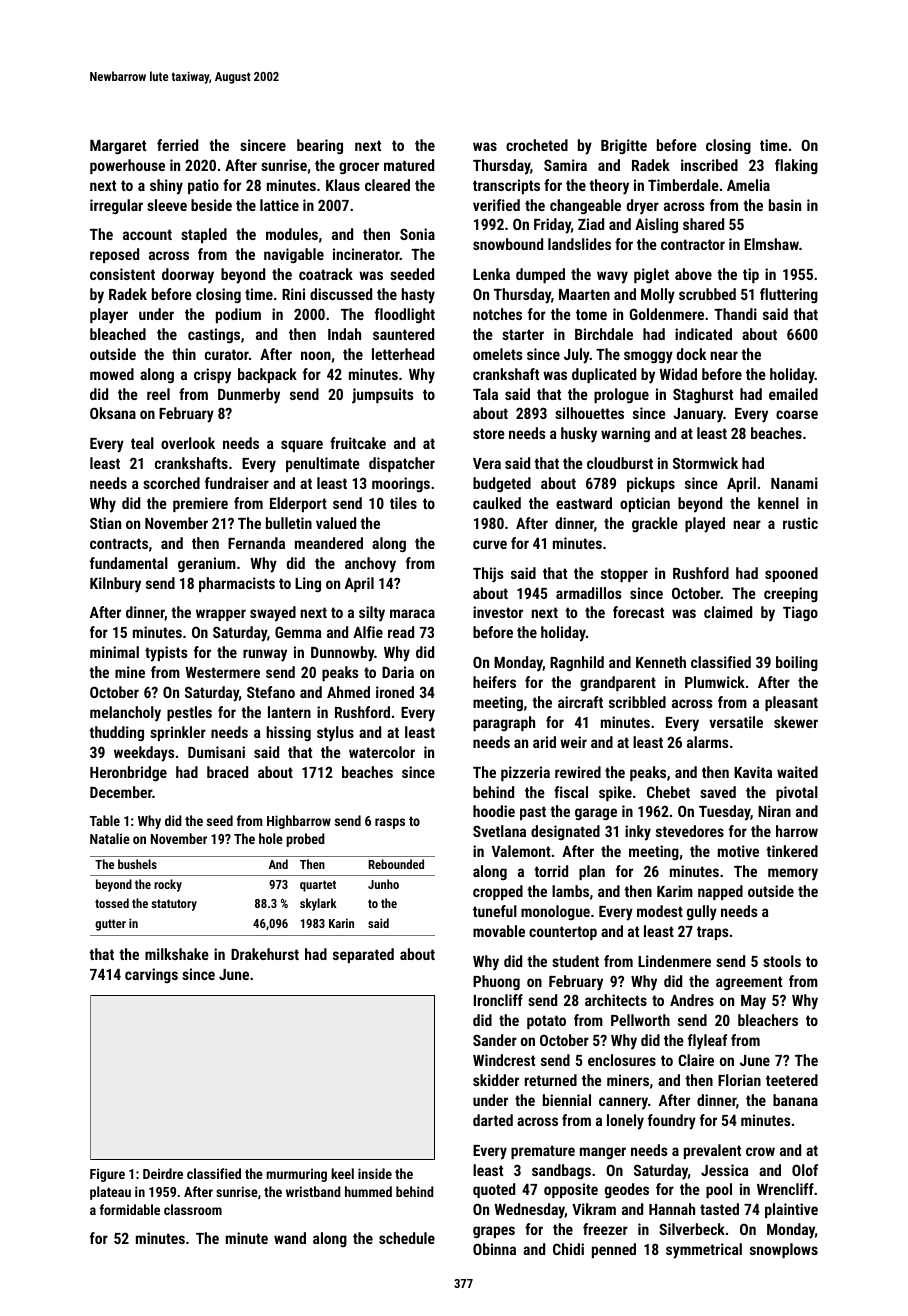 Image resolution: width=908 pixels, height=1316 pixels. I want to click on snowplows, so click(784, 1250).
